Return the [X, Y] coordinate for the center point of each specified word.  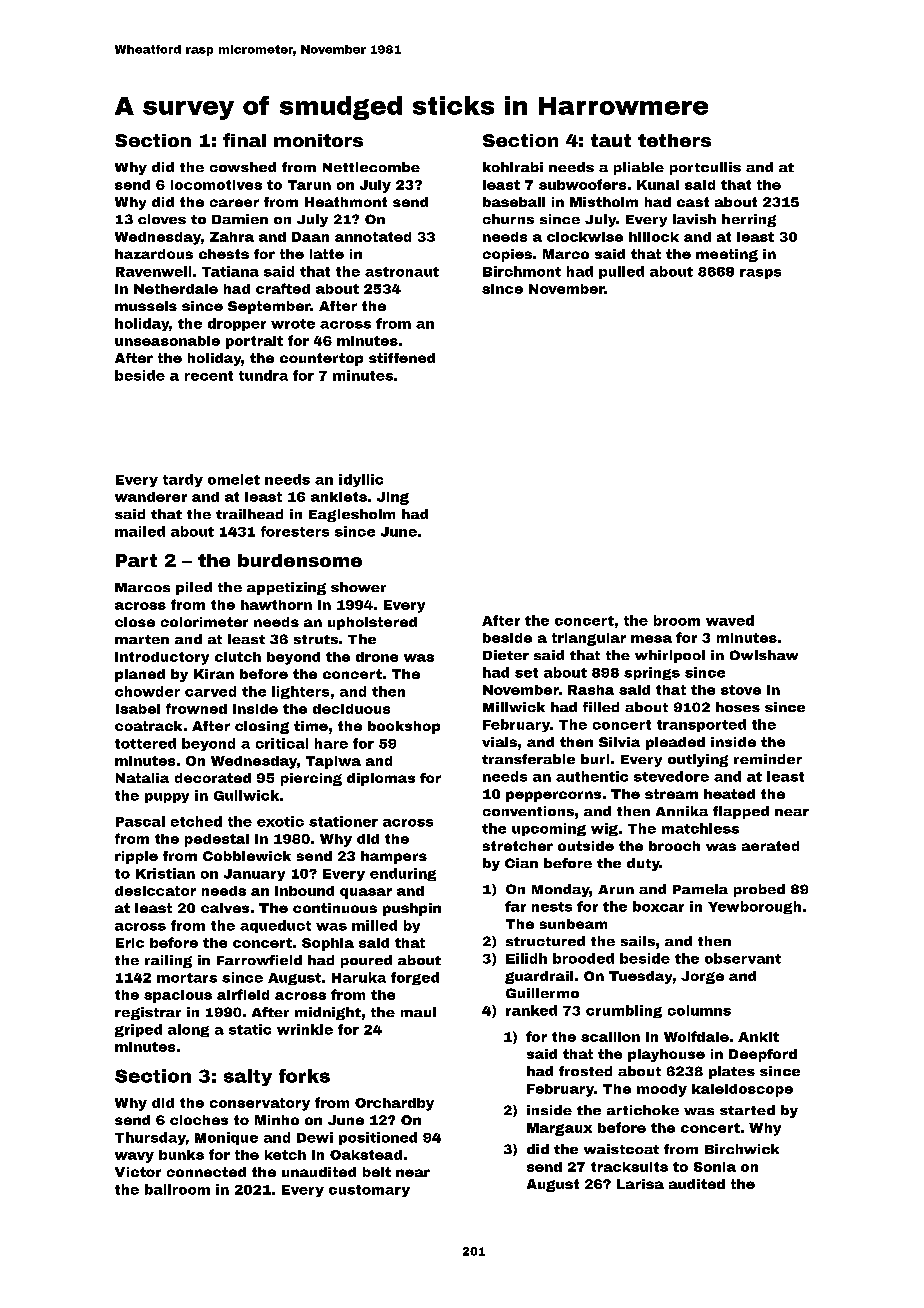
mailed [140, 531]
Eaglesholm [352, 515]
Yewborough [754, 907]
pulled [621, 272]
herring [749, 220]
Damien [240, 219]
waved [730, 620]
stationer [343, 821]
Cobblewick [247, 856]
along [188, 1030]
